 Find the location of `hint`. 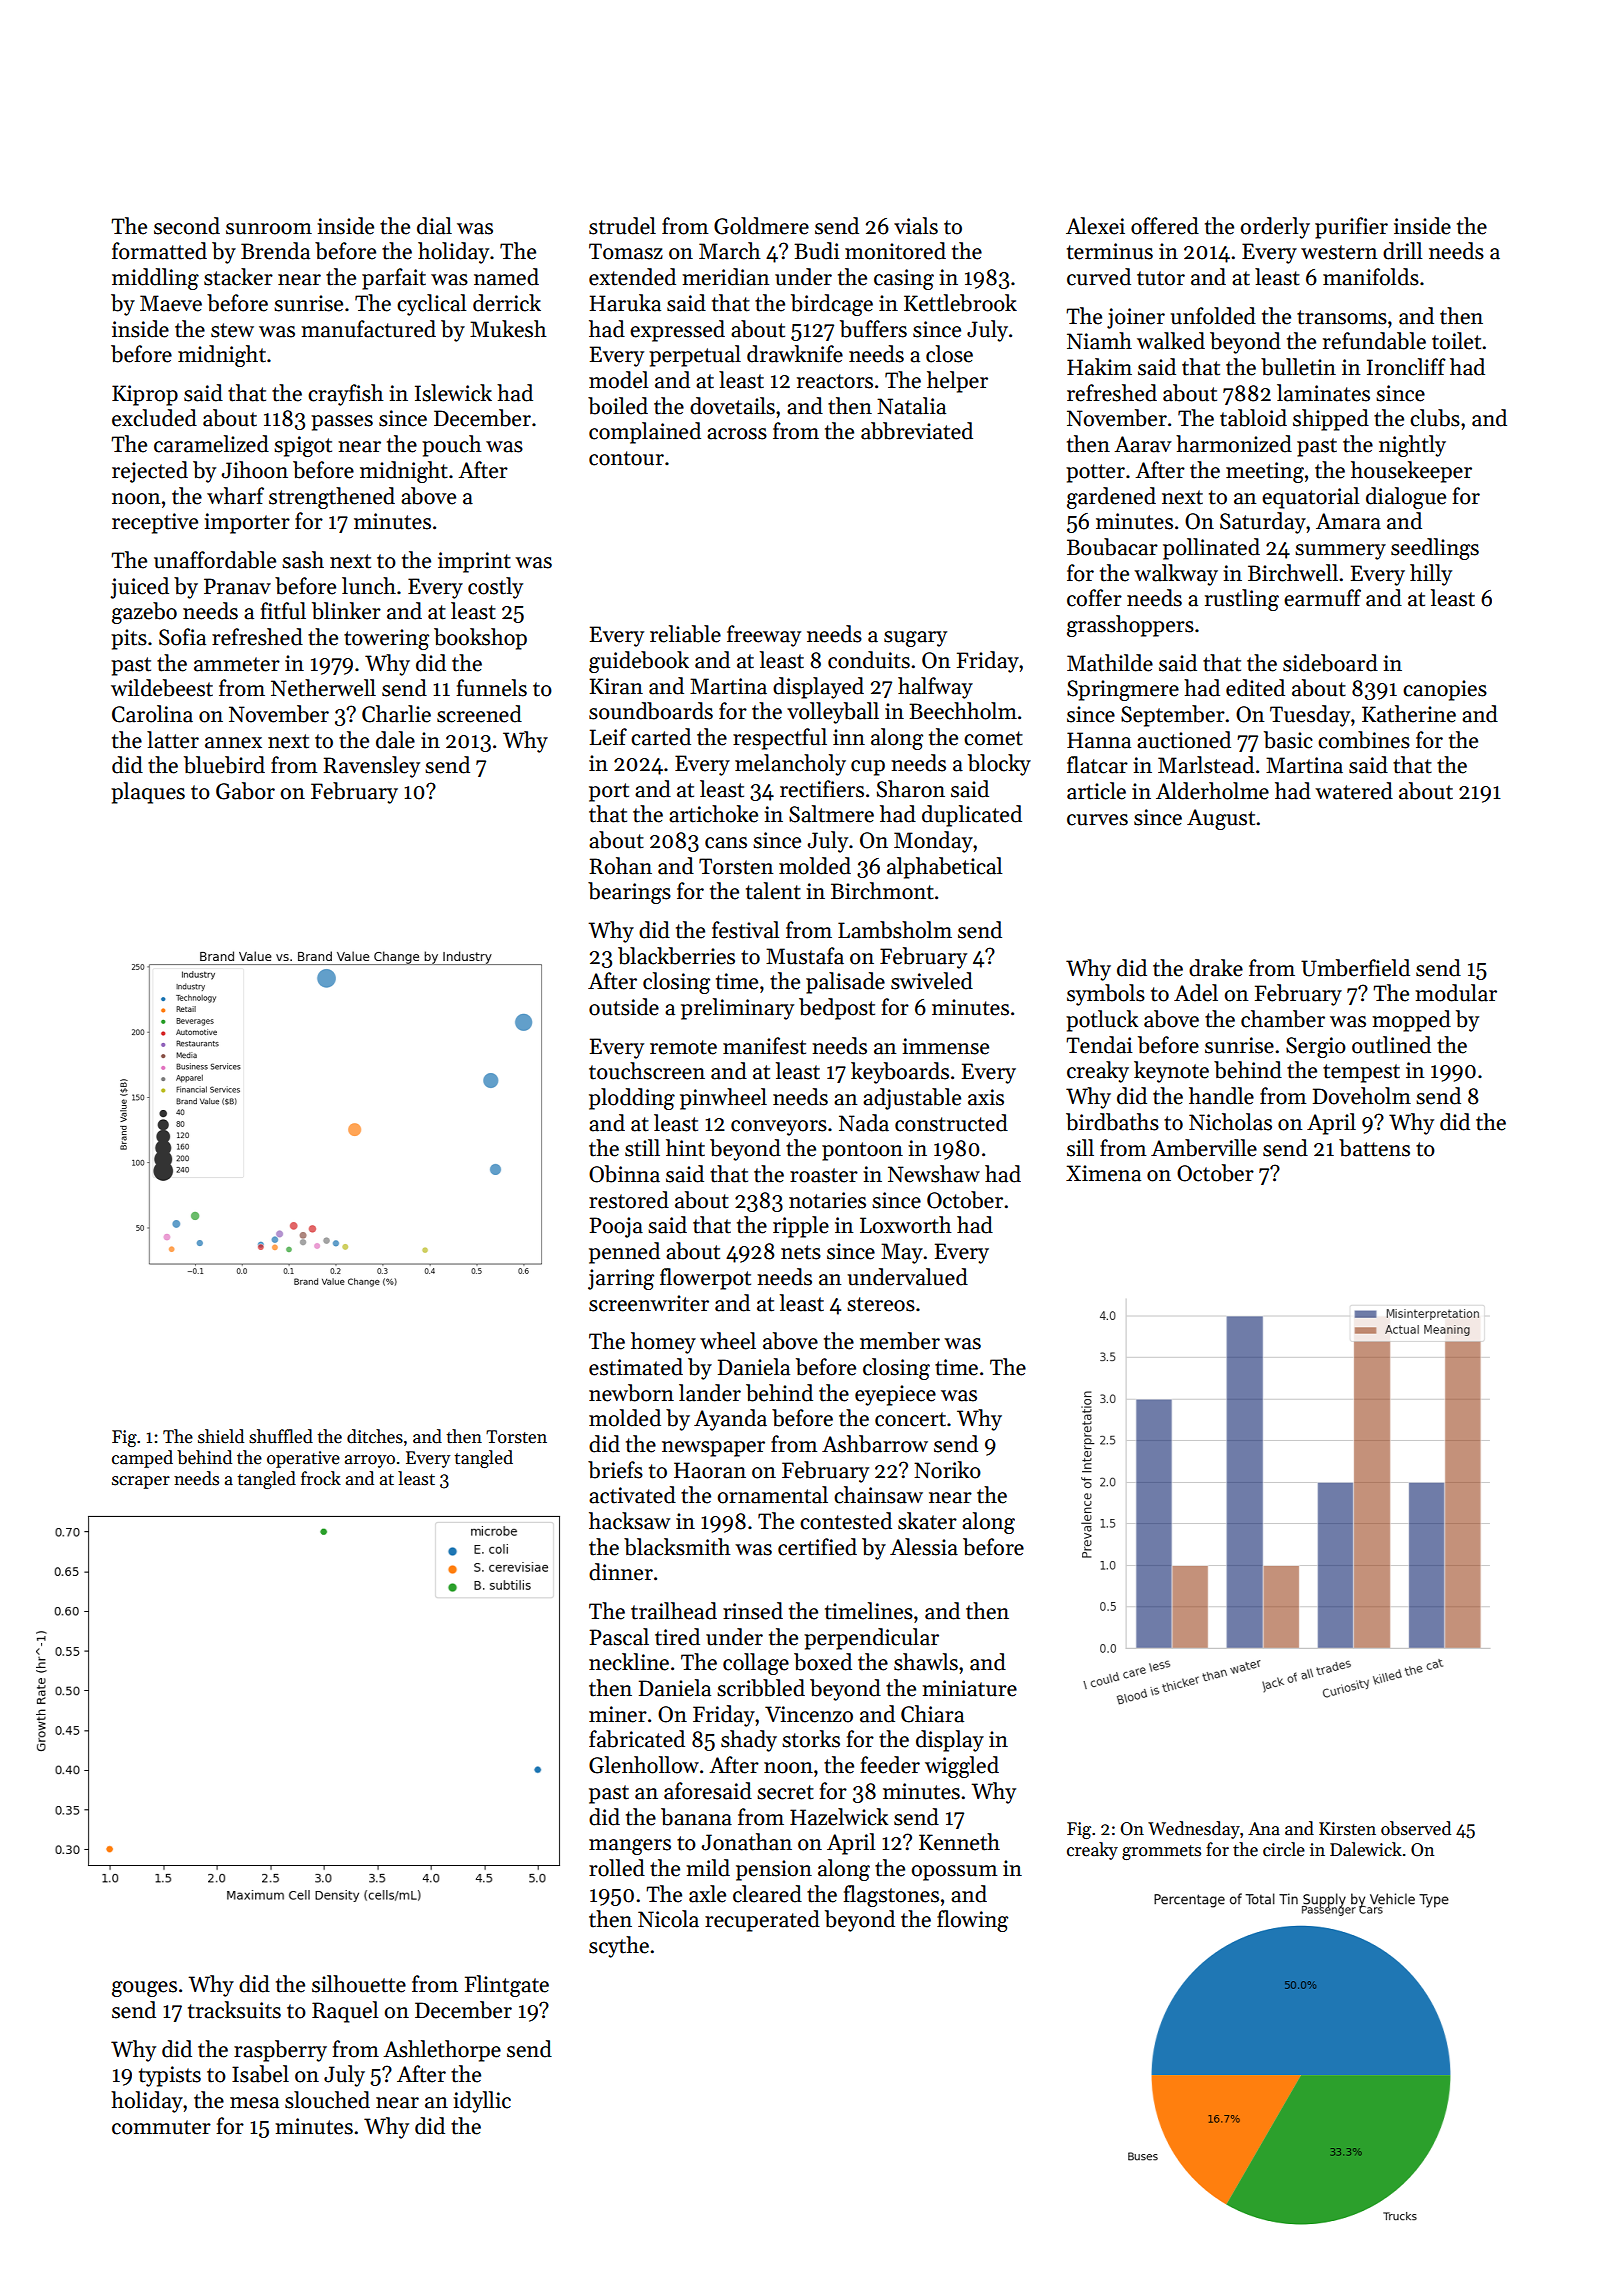

hint is located at coordinates (685, 1148).
